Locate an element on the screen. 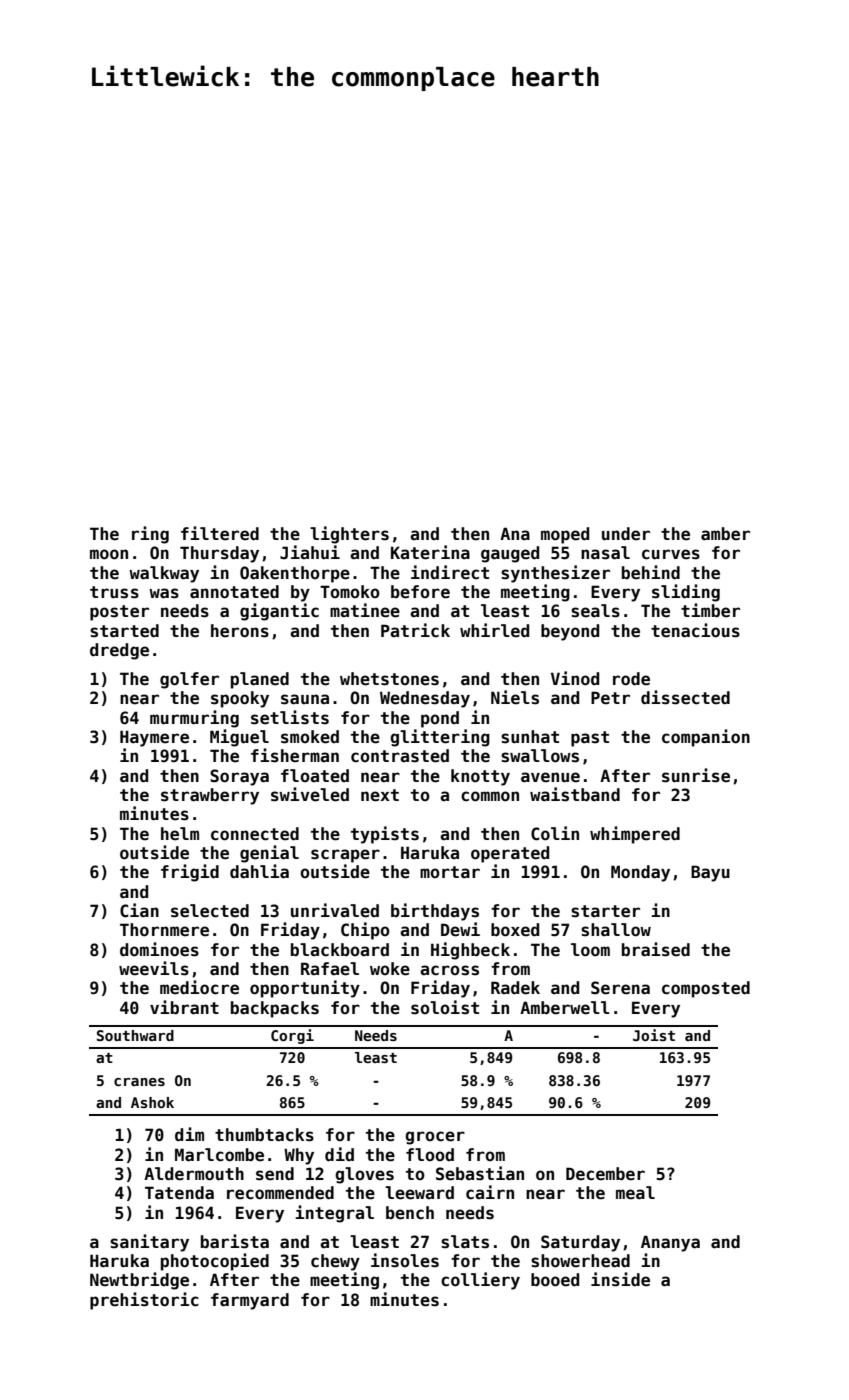  mortar is located at coordinates (450, 872).
